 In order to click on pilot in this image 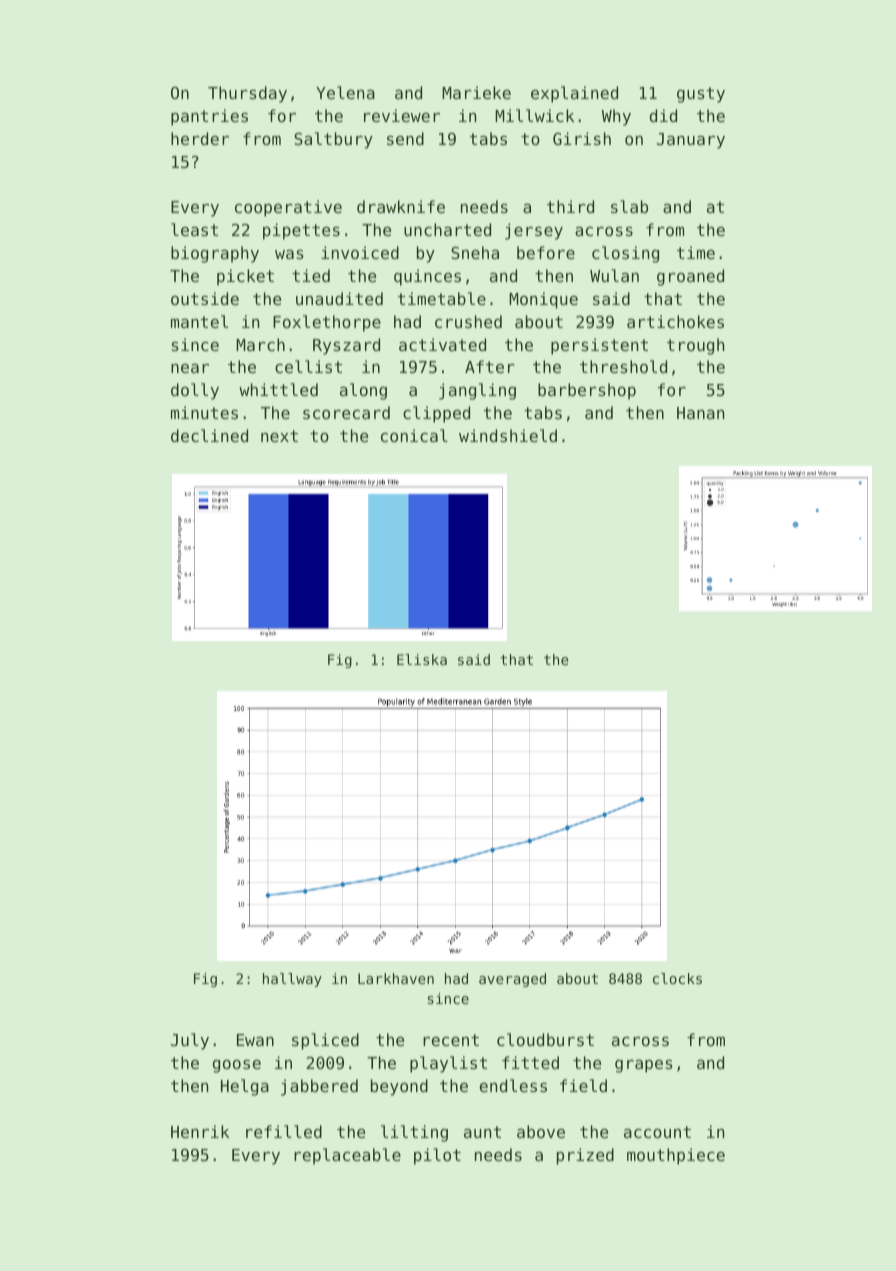, I will do `click(437, 1156)`.
